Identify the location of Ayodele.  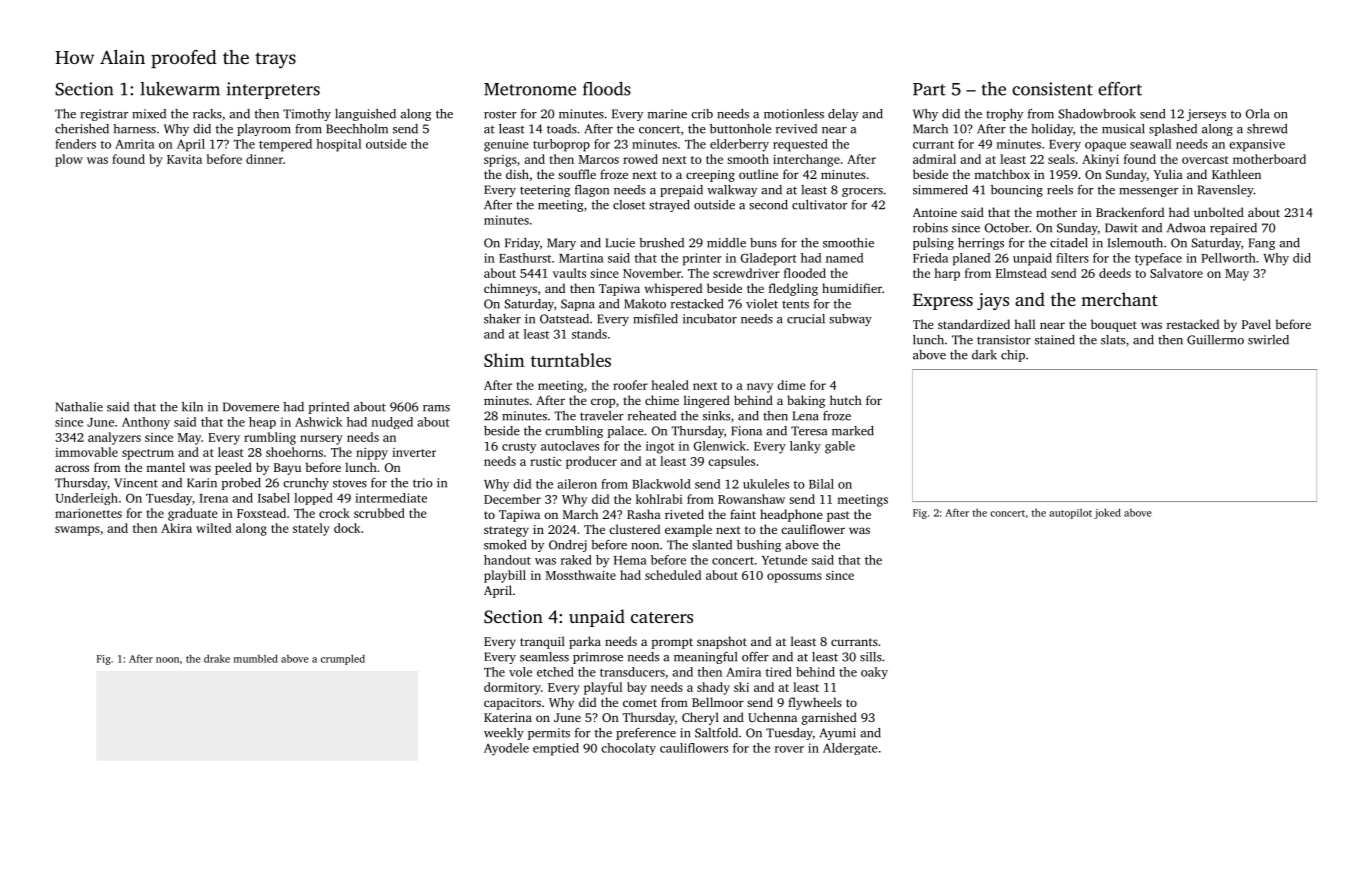
(506, 749).
